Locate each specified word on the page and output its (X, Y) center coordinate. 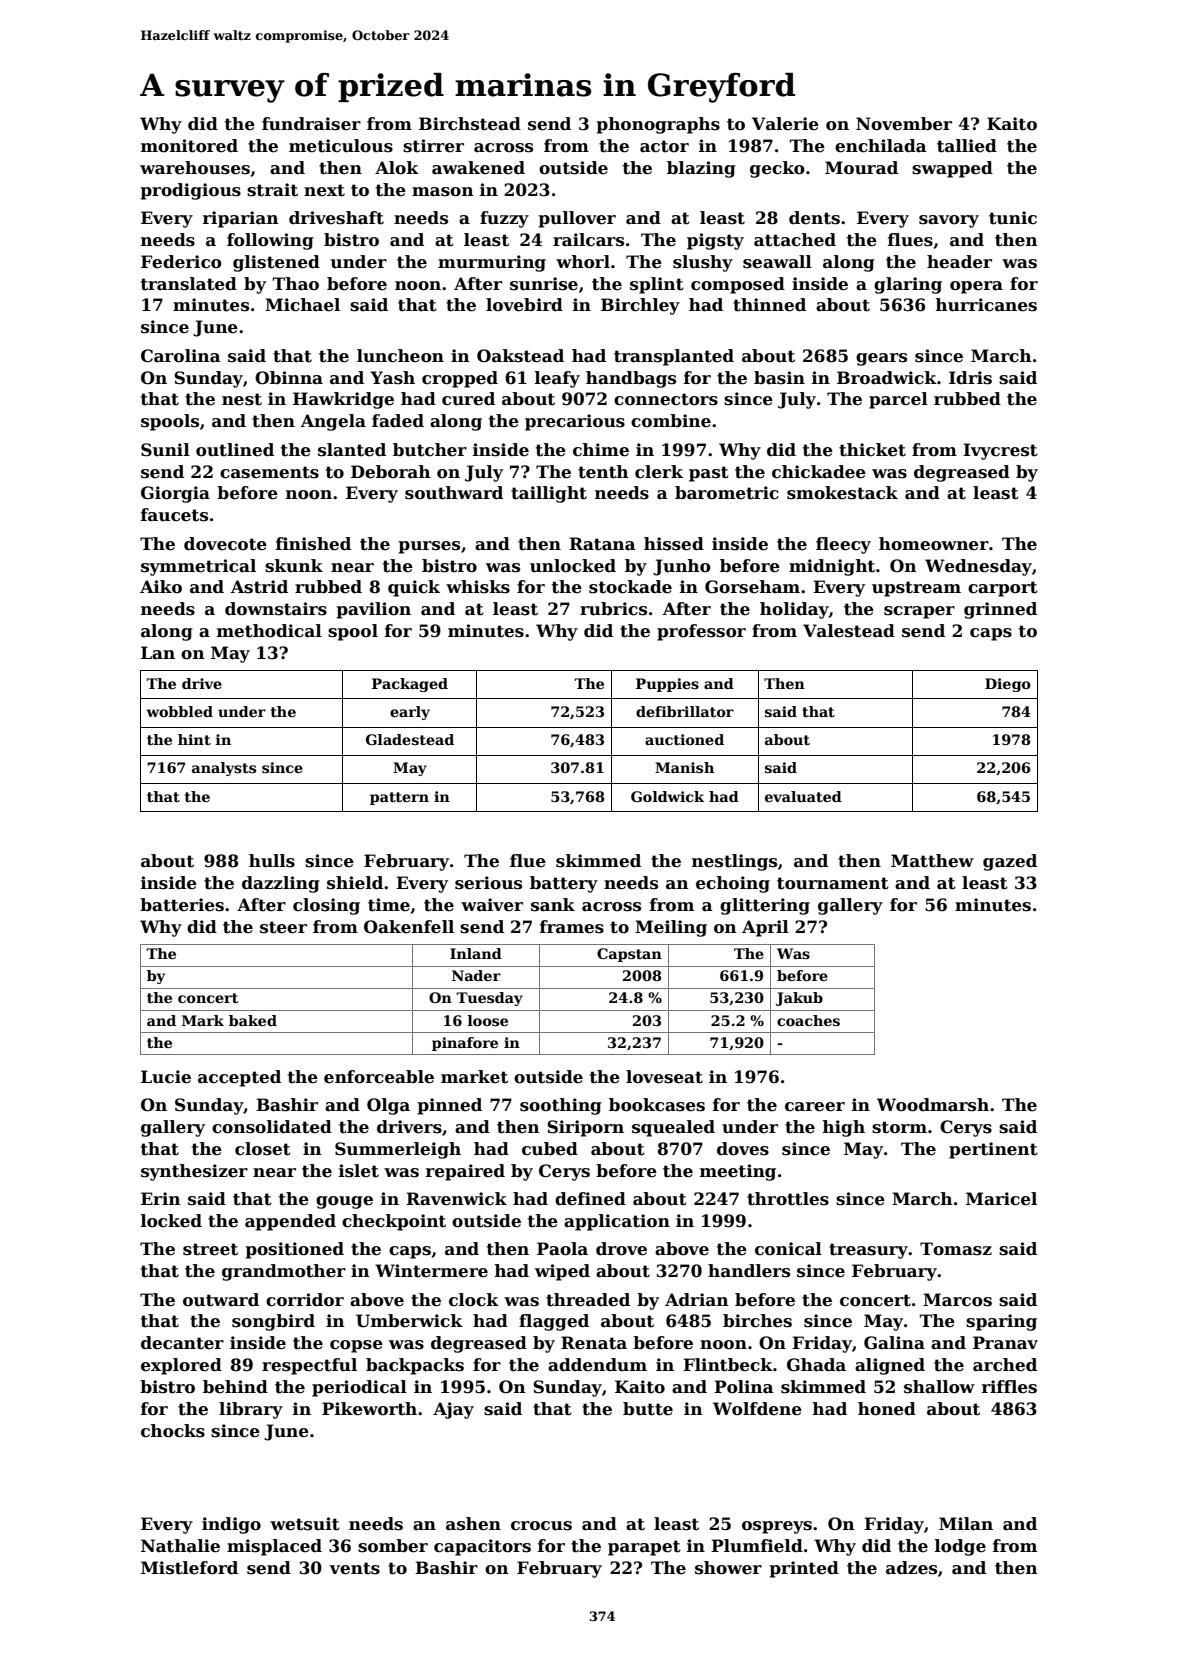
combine (671, 421)
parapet (644, 1548)
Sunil (165, 450)
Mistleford (189, 1568)
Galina (894, 1343)
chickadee (819, 472)
